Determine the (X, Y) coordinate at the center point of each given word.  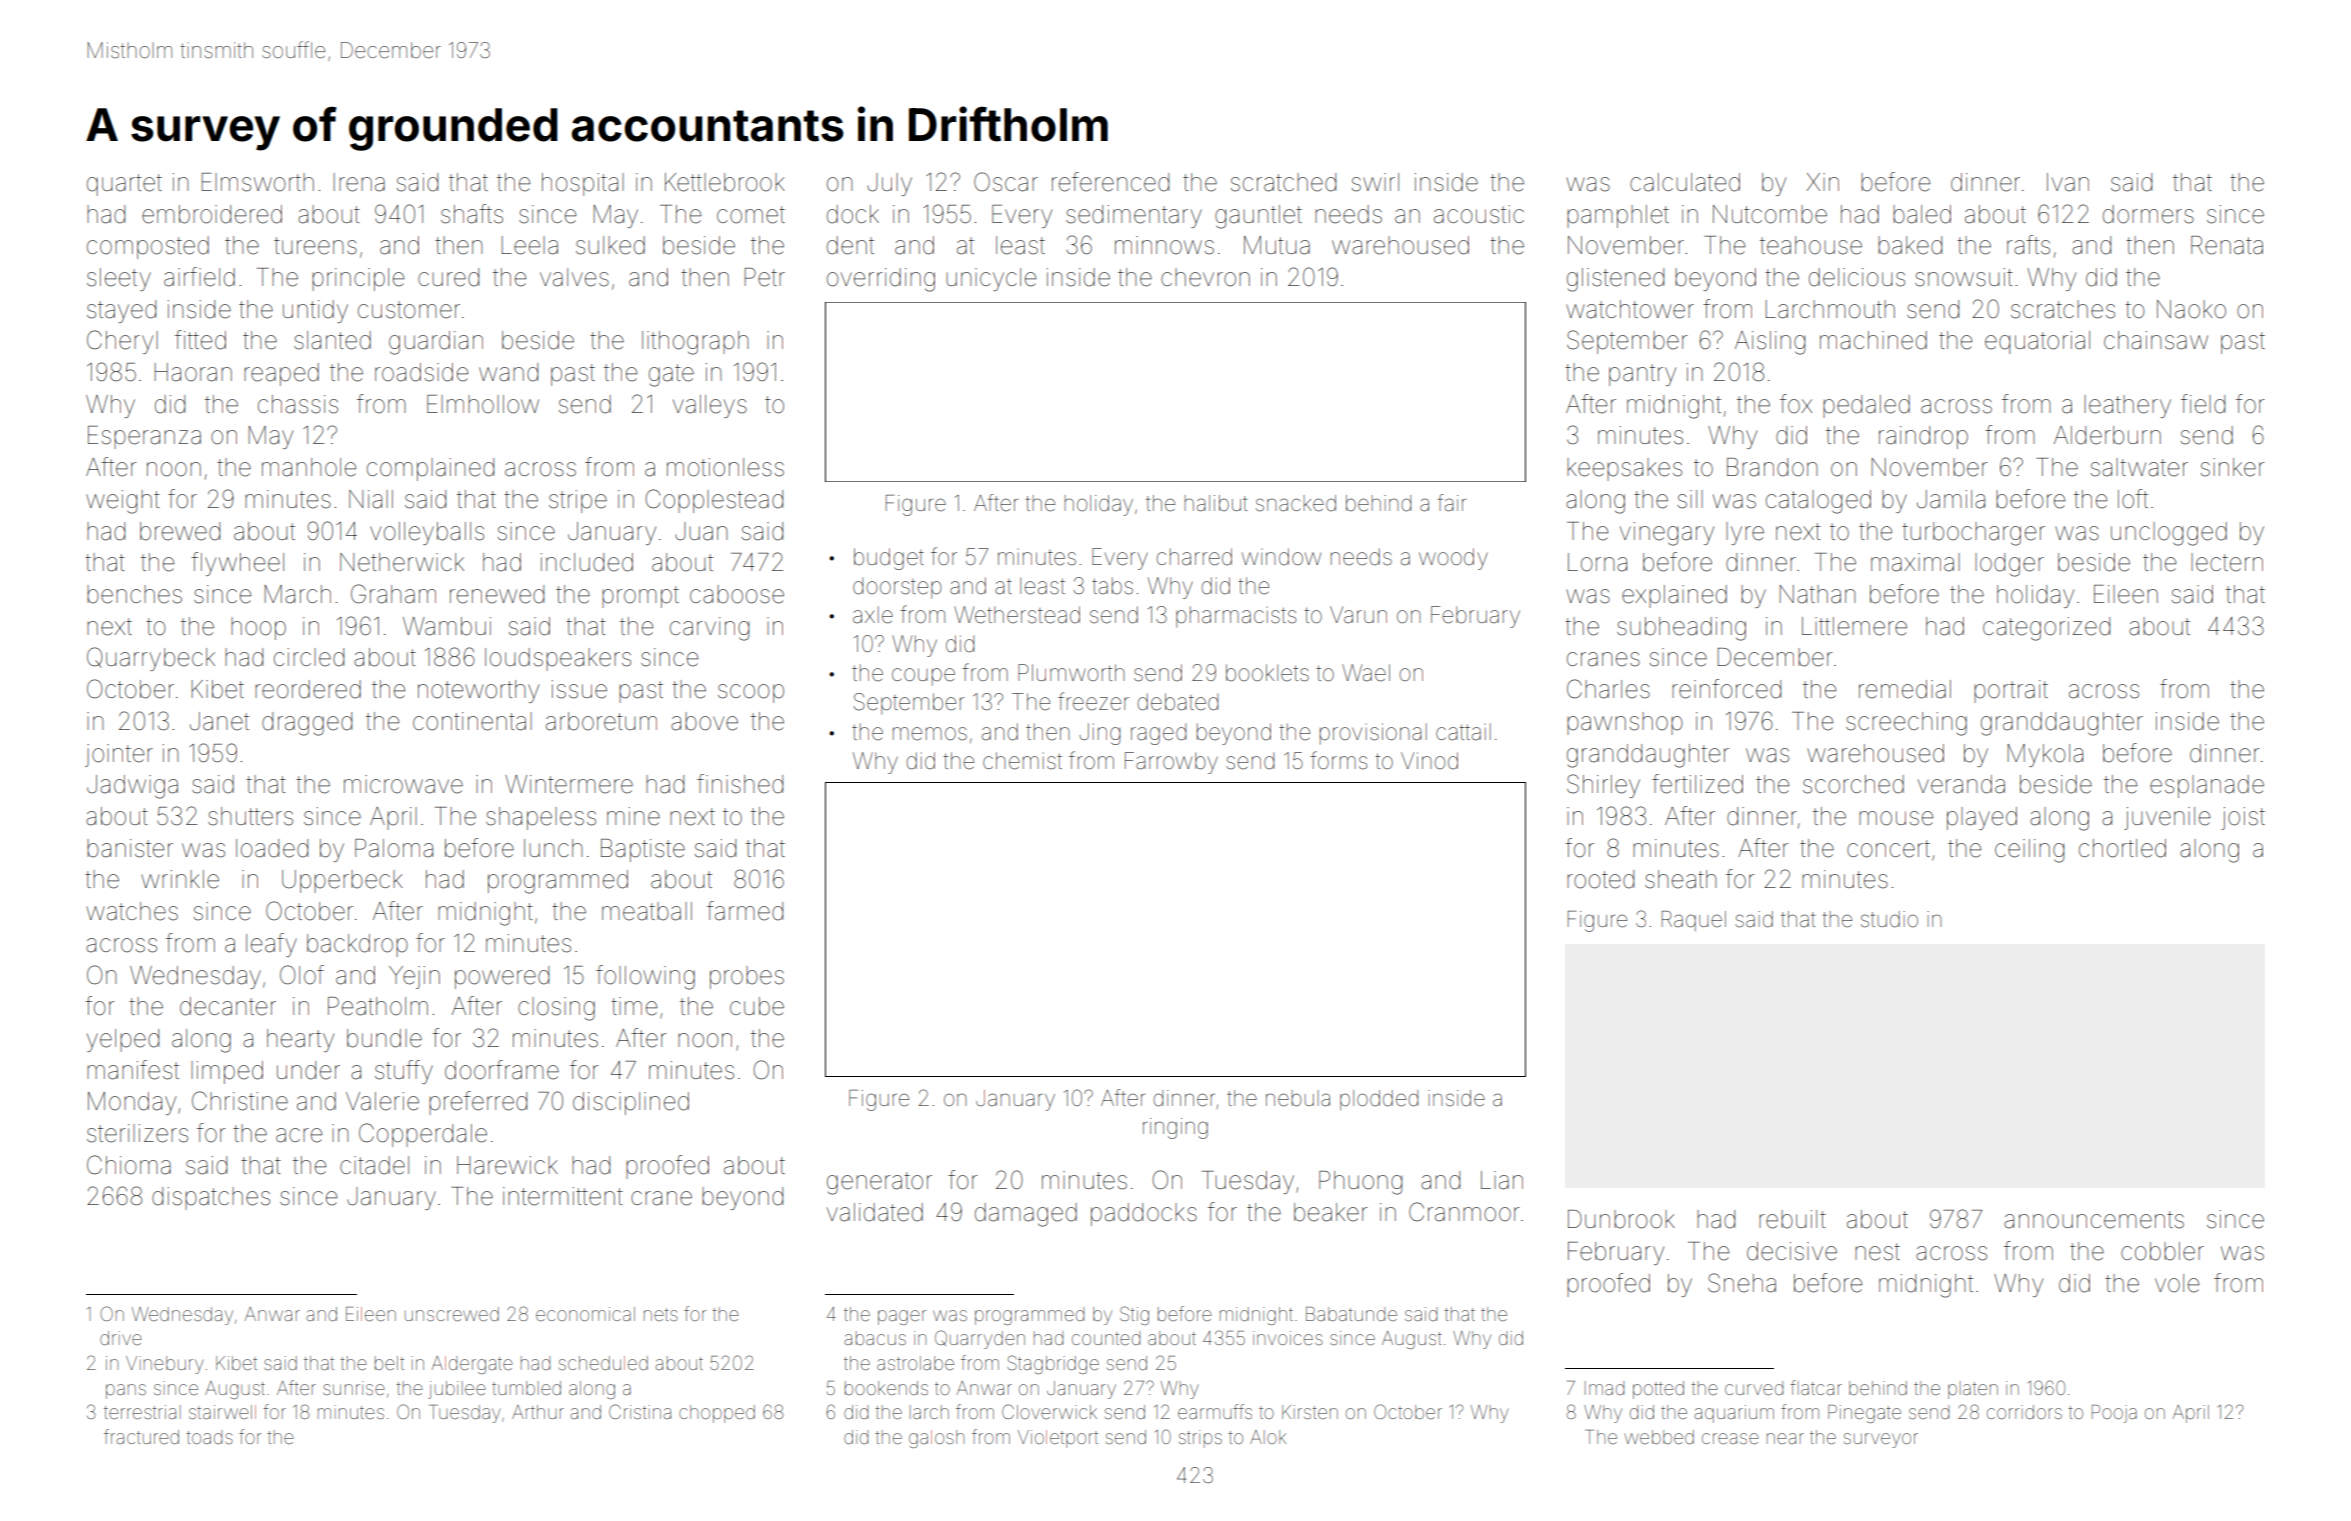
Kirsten (1310, 1412)
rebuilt (1792, 1219)
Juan (701, 531)
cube (757, 1006)
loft (2133, 499)
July (889, 184)
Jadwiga (132, 787)
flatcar (1816, 1387)
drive (120, 1338)
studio (1889, 919)
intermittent (563, 1196)
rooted (1600, 879)
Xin (1822, 182)
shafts (472, 214)
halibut (1216, 503)
